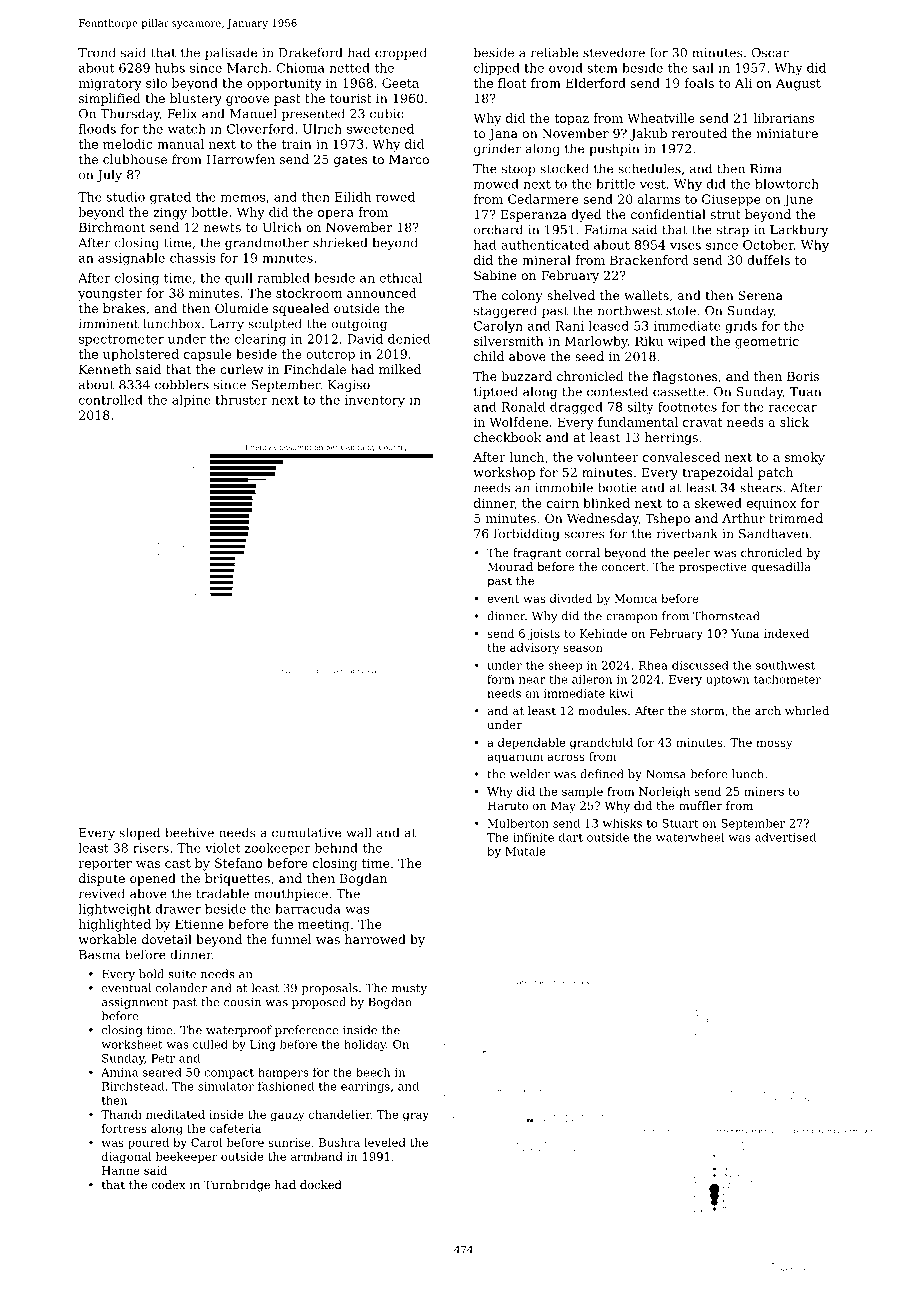 The image size is (908, 1316). Describe the element at coordinates (126, 1158) in the document. I see `diagonal` at that location.
